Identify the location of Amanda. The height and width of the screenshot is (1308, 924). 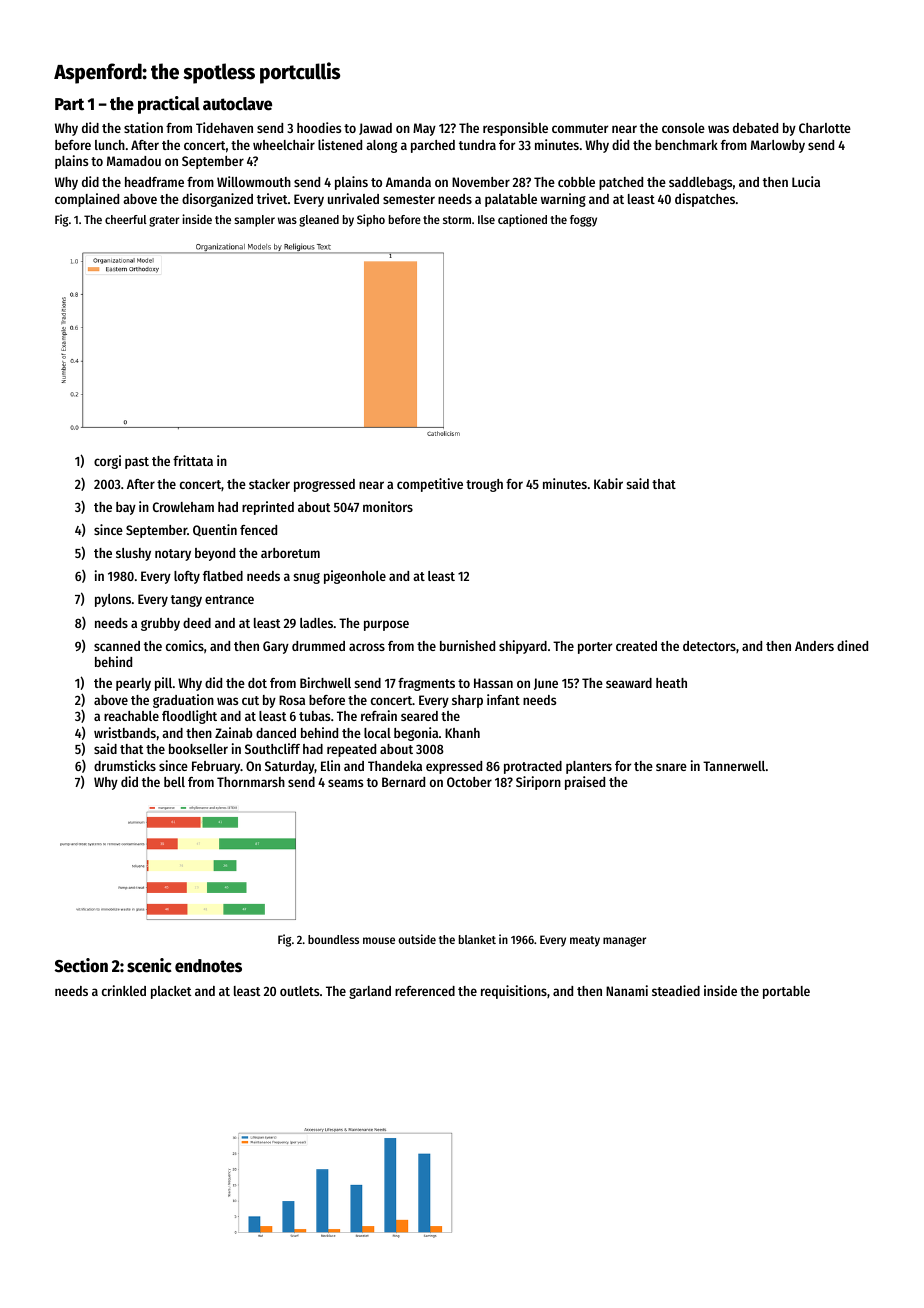
(408, 182).
